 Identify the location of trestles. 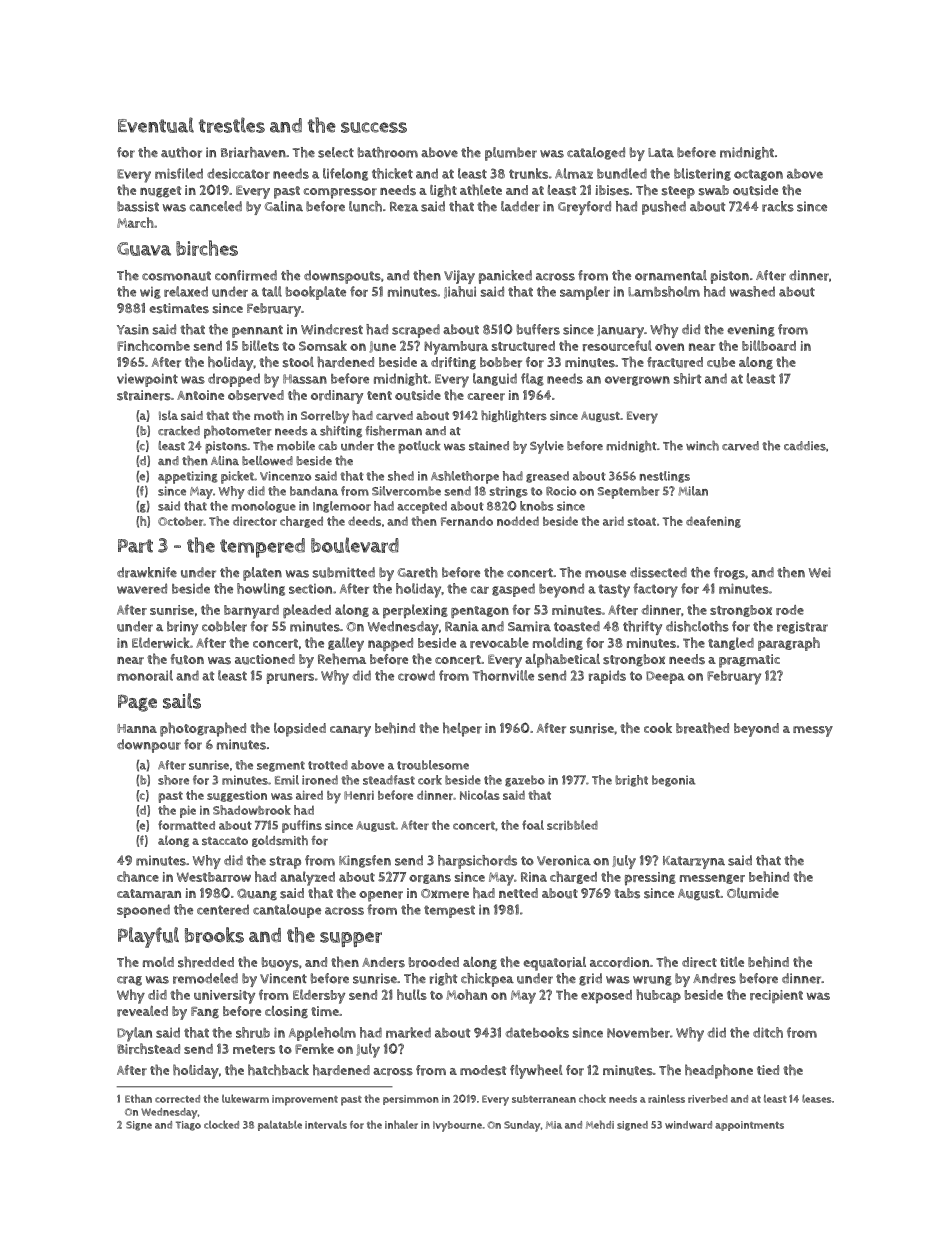
(232, 125).
